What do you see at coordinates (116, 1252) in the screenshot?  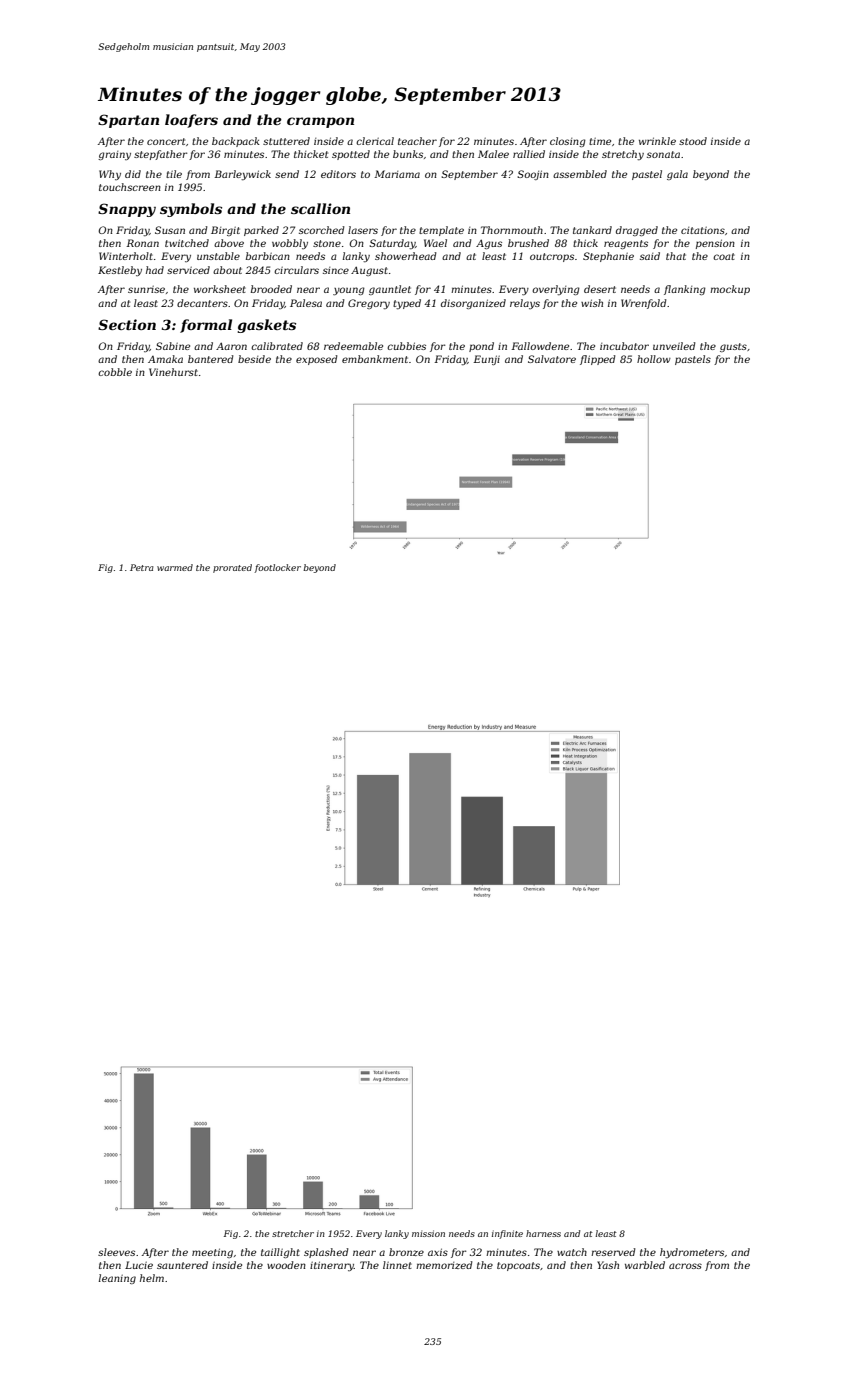 I see `sleeves` at bounding box center [116, 1252].
